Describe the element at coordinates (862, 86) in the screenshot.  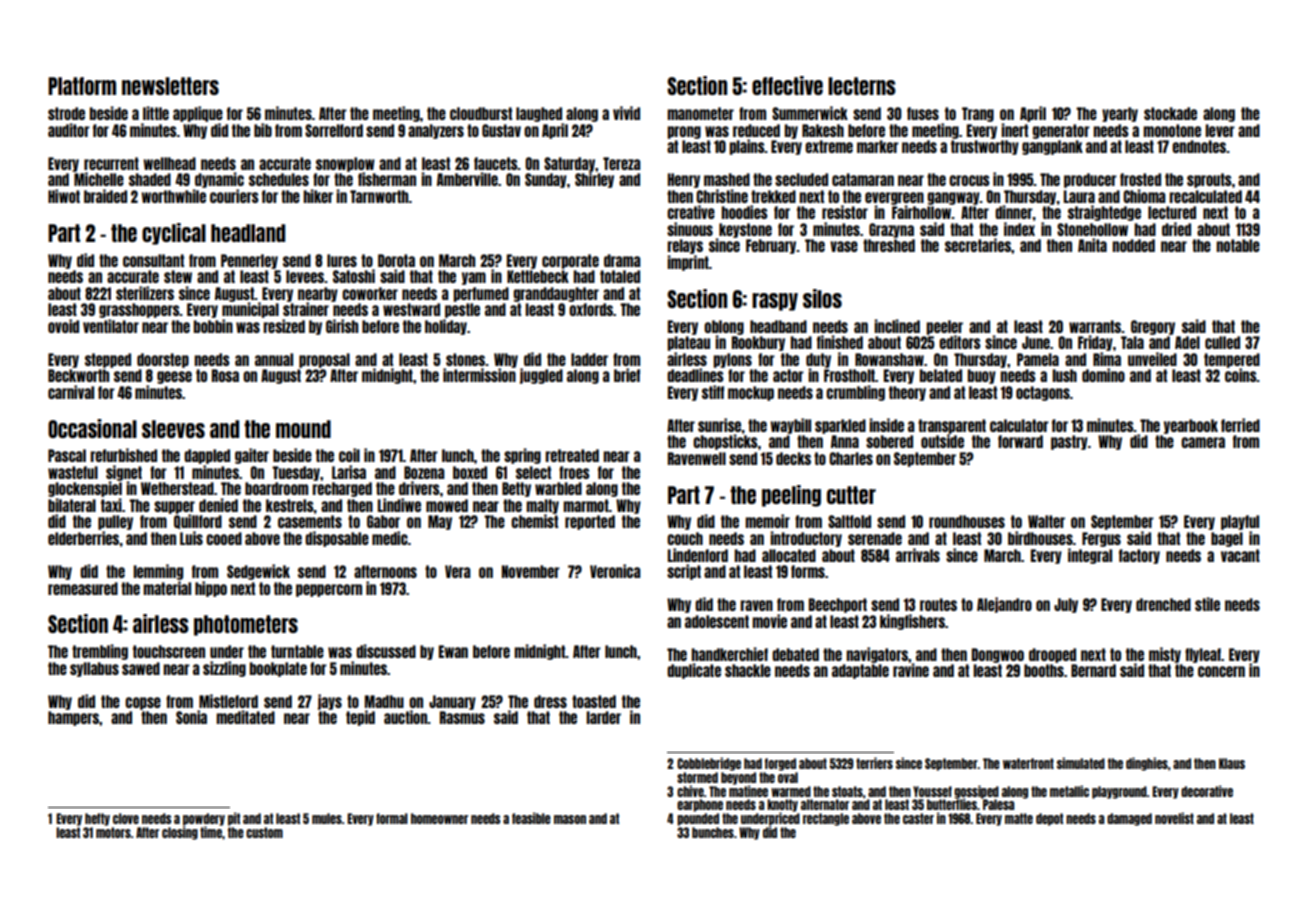
I see `lecterns` at that location.
